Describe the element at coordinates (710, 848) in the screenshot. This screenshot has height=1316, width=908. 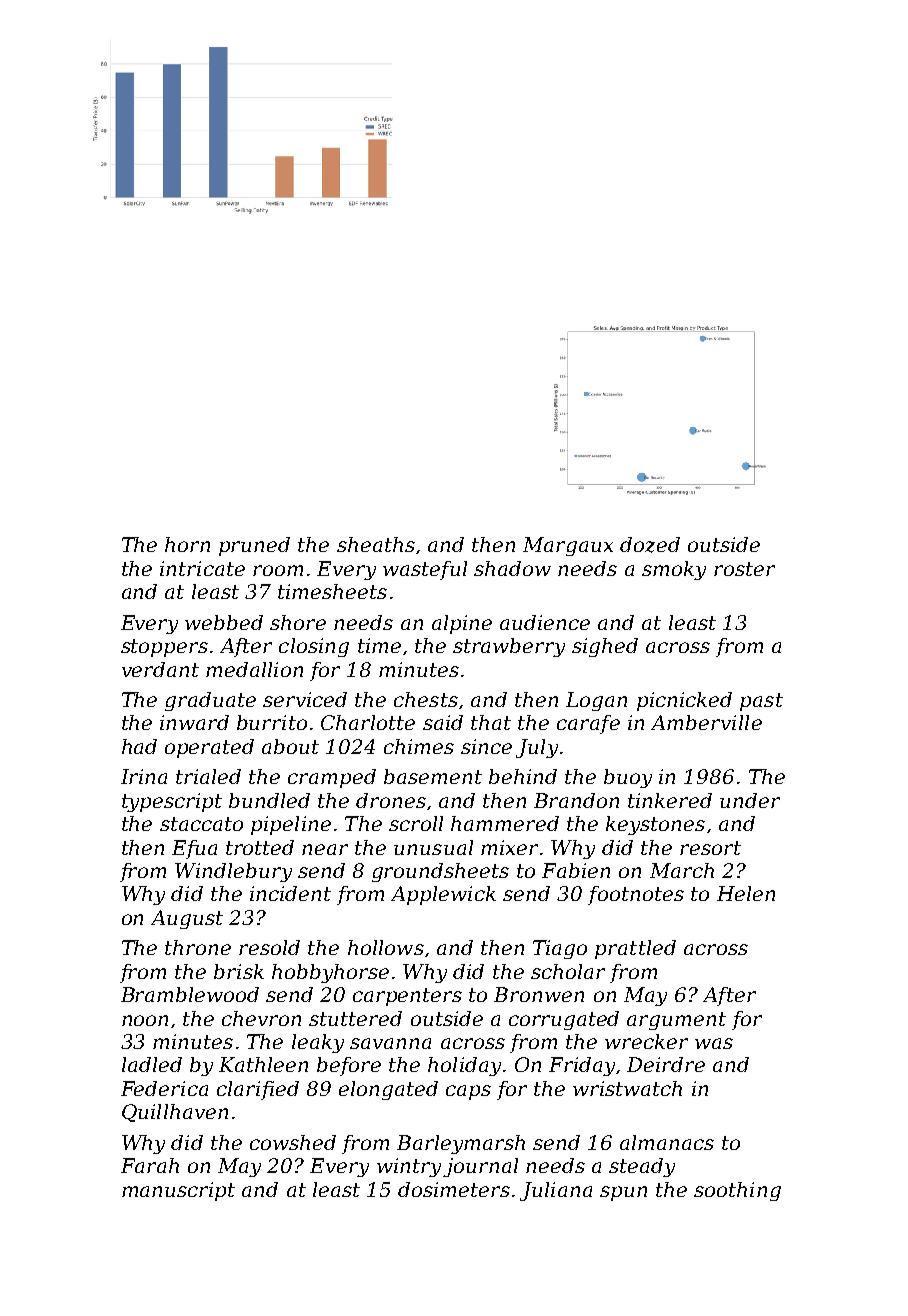
I see `resort` at that location.
